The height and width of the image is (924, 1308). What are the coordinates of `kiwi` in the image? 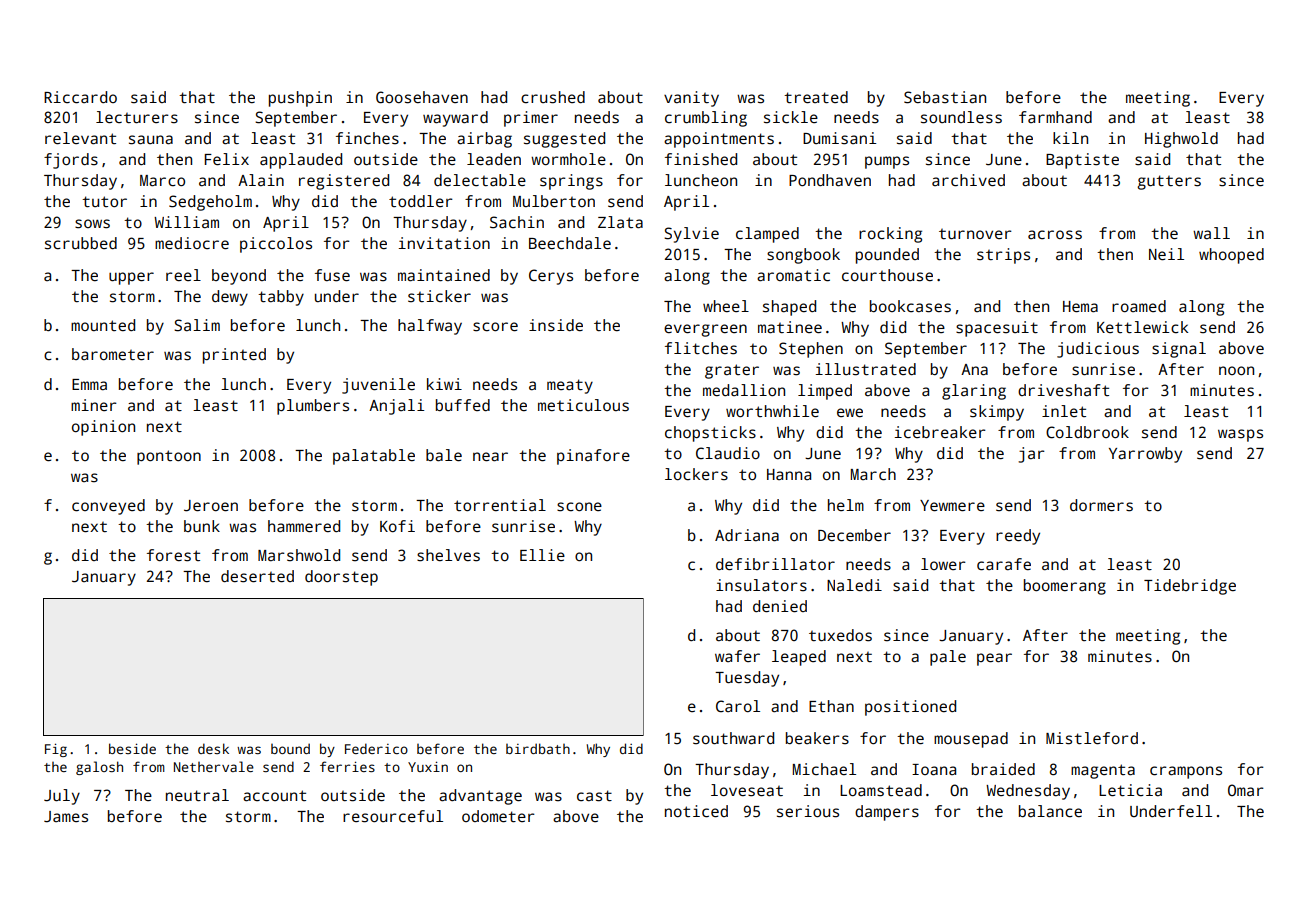 It's located at (444, 384).
